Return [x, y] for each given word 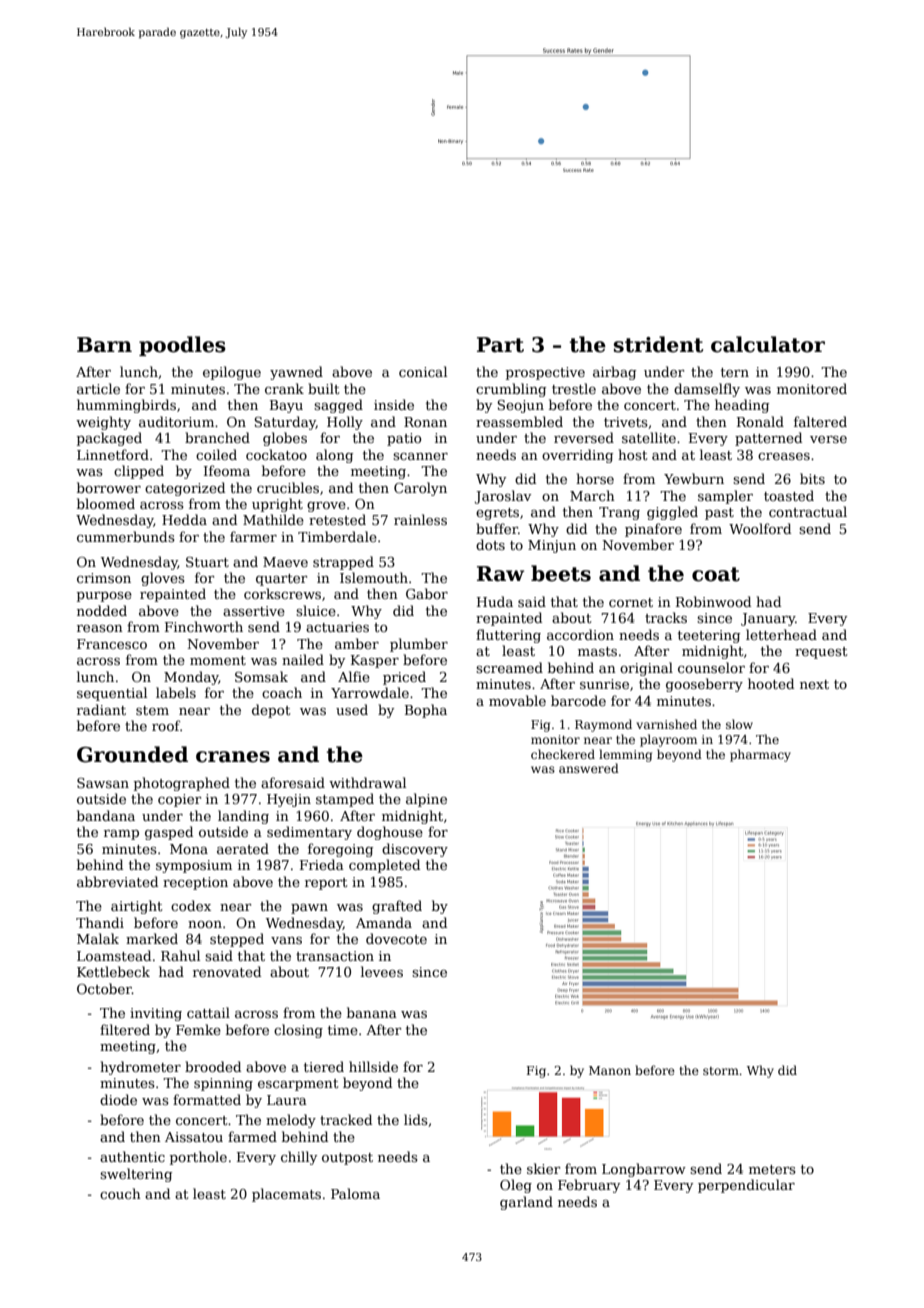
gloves [163, 579]
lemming [625, 755]
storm [721, 1071]
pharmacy [760, 755]
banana [372, 1012]
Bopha [426, 711]
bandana [106, 815]
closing [298, 1031]
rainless [420, 519]
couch [120, 1193]
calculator [768, 344]
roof [166, 725]
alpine [426, 800]
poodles [182, 346]
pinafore [653, 530]
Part [500, 345]
